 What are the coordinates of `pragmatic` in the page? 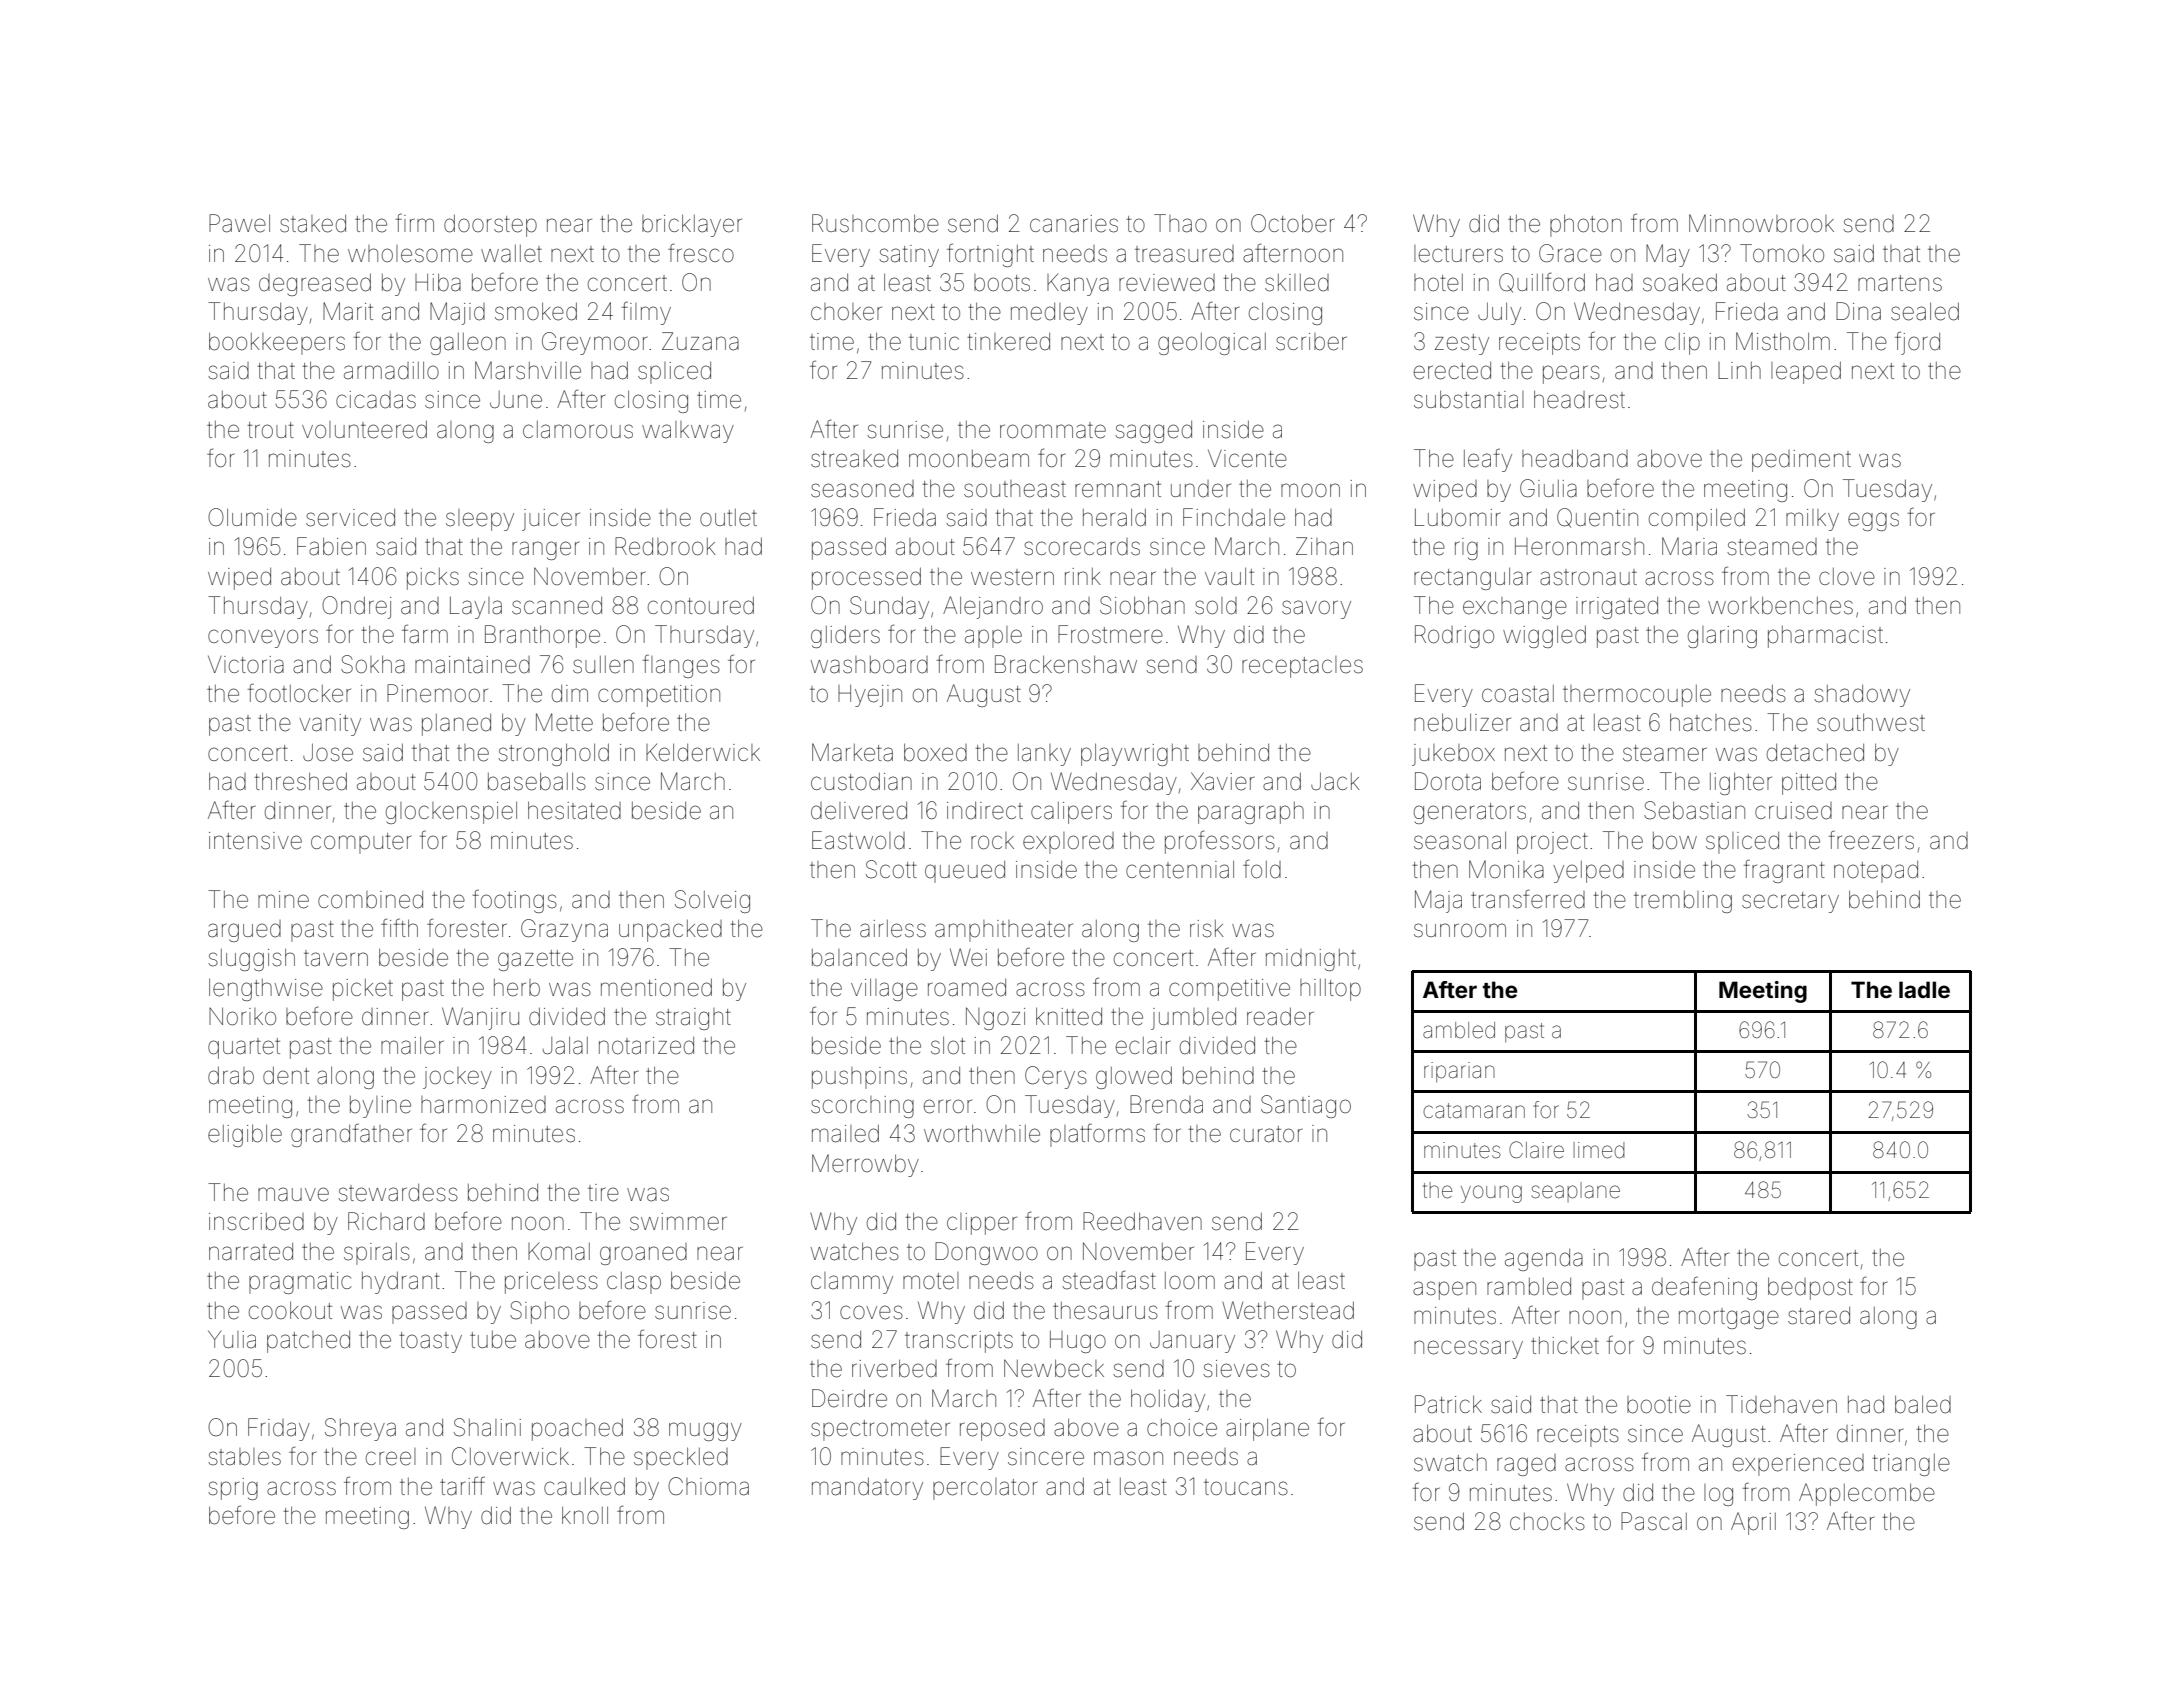 It's located at (300, 1283).
